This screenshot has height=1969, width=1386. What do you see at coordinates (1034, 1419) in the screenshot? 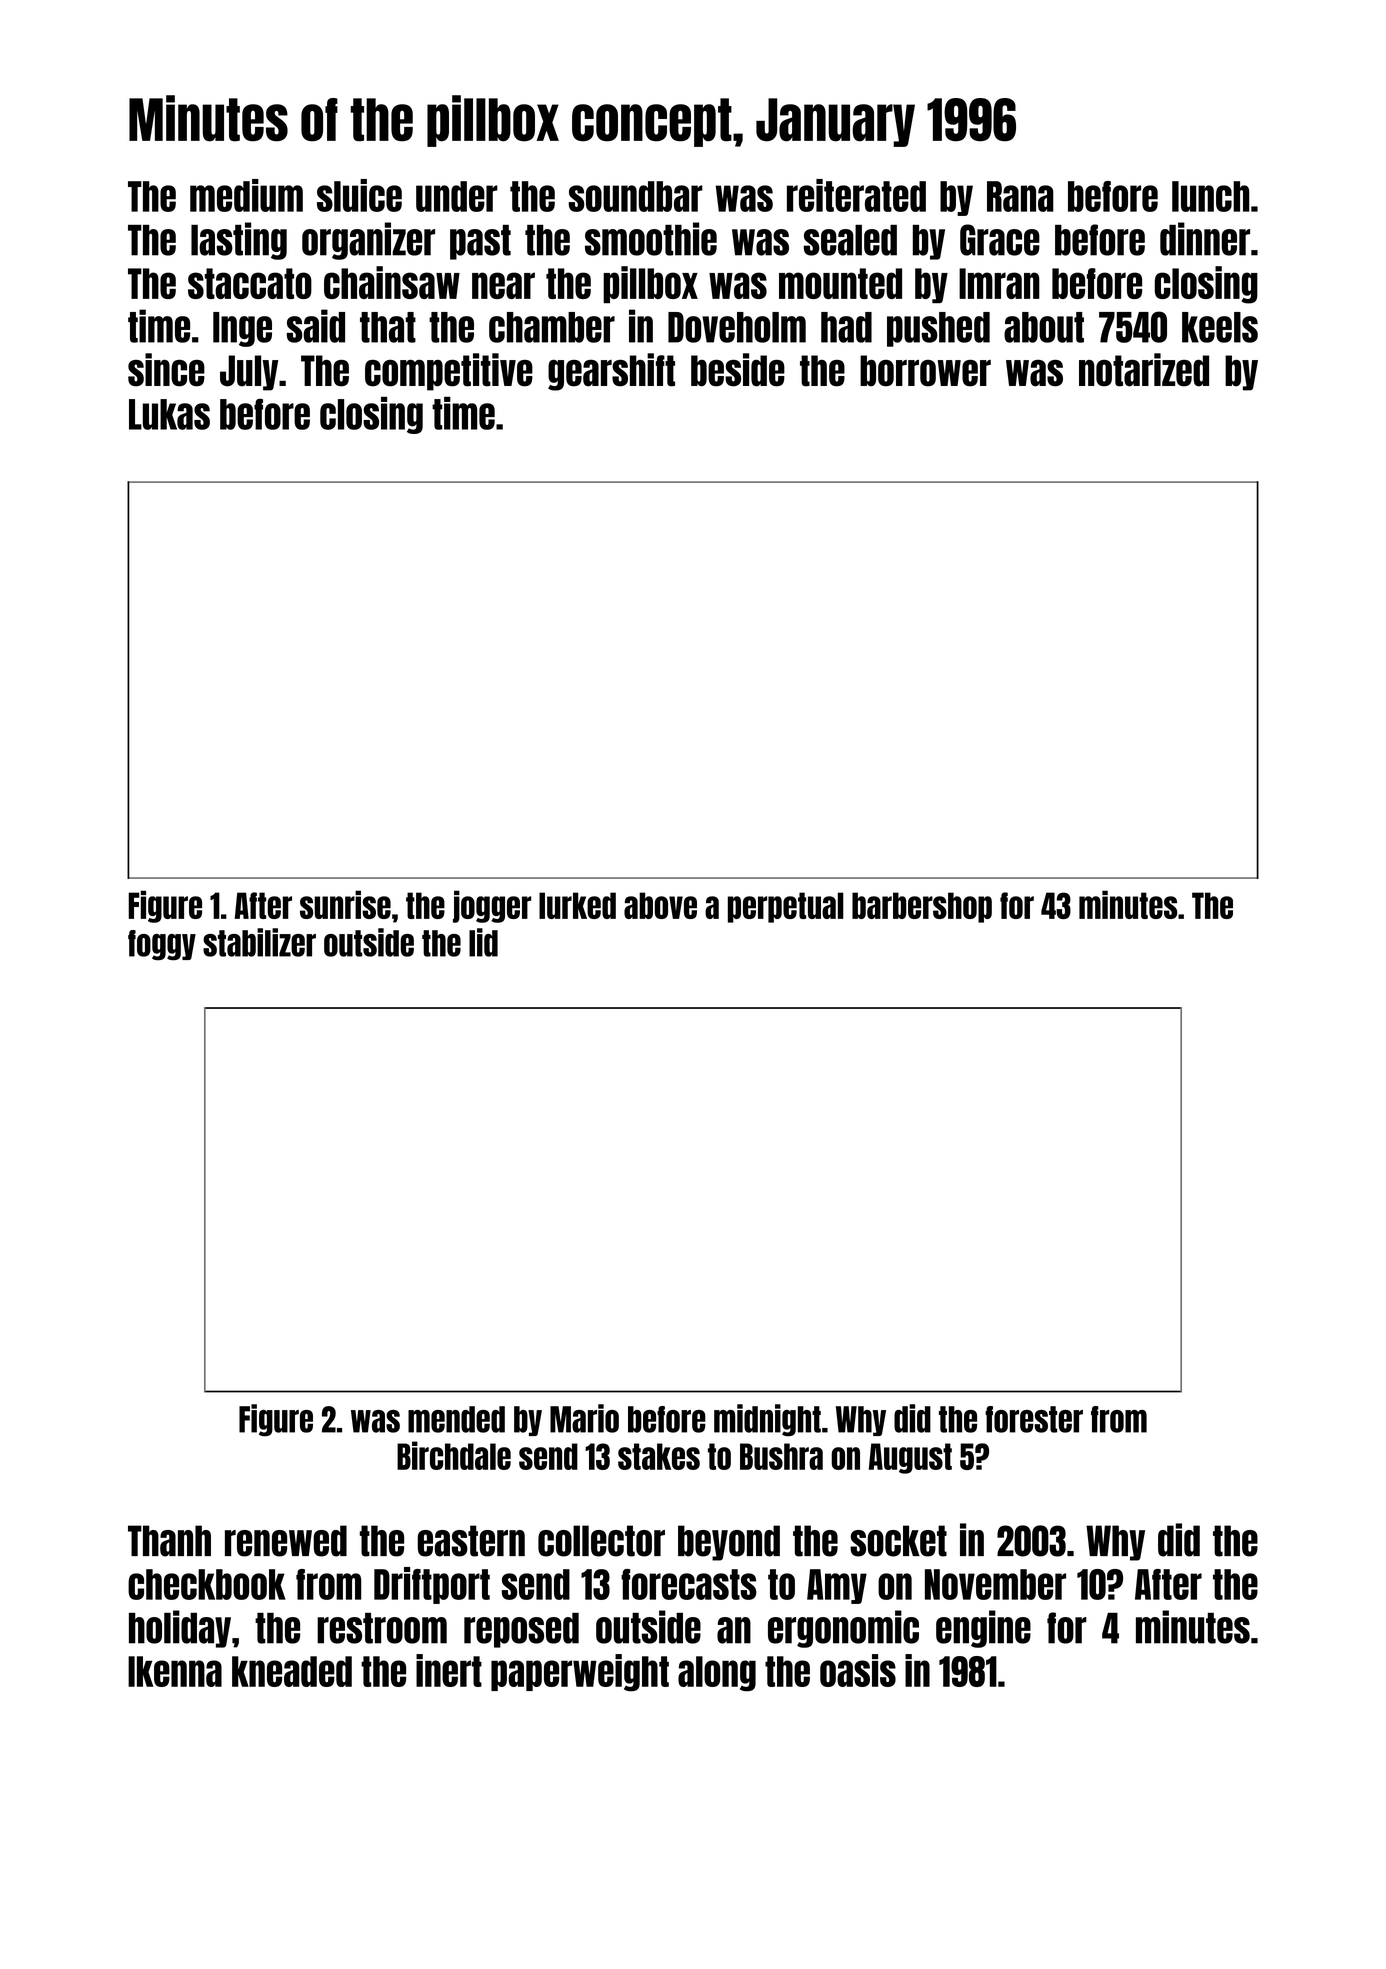
I see `forester` at bounding box center [1034, 1419].
